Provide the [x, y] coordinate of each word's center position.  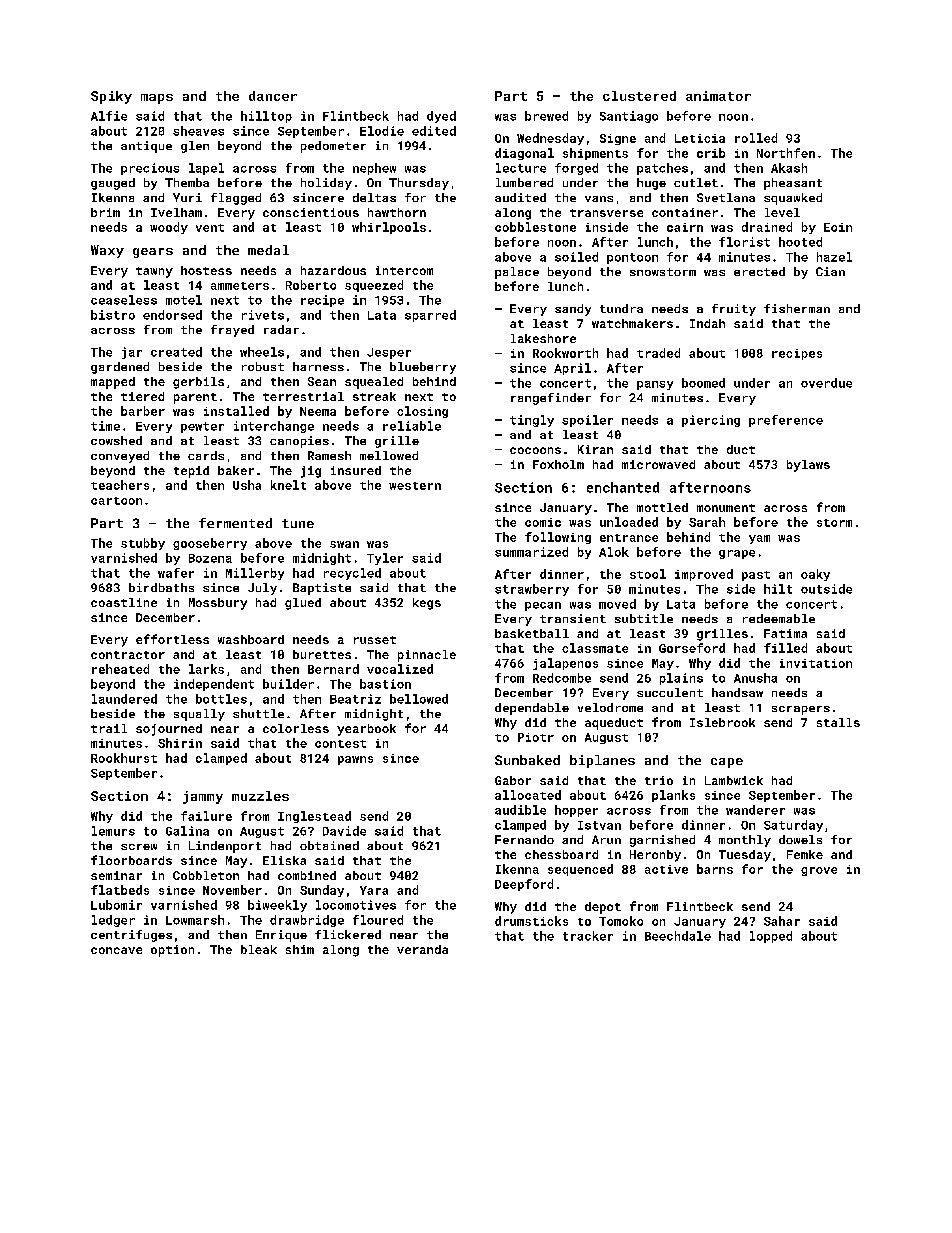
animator [718, 96]
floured [378, 920]
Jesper [389, 353]
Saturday [793, 826]
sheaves [198, 131]
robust [263, 366]
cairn [685, 227]
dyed [441, 117]
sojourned [169, 730]
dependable [532, 709]
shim [300, 949]
